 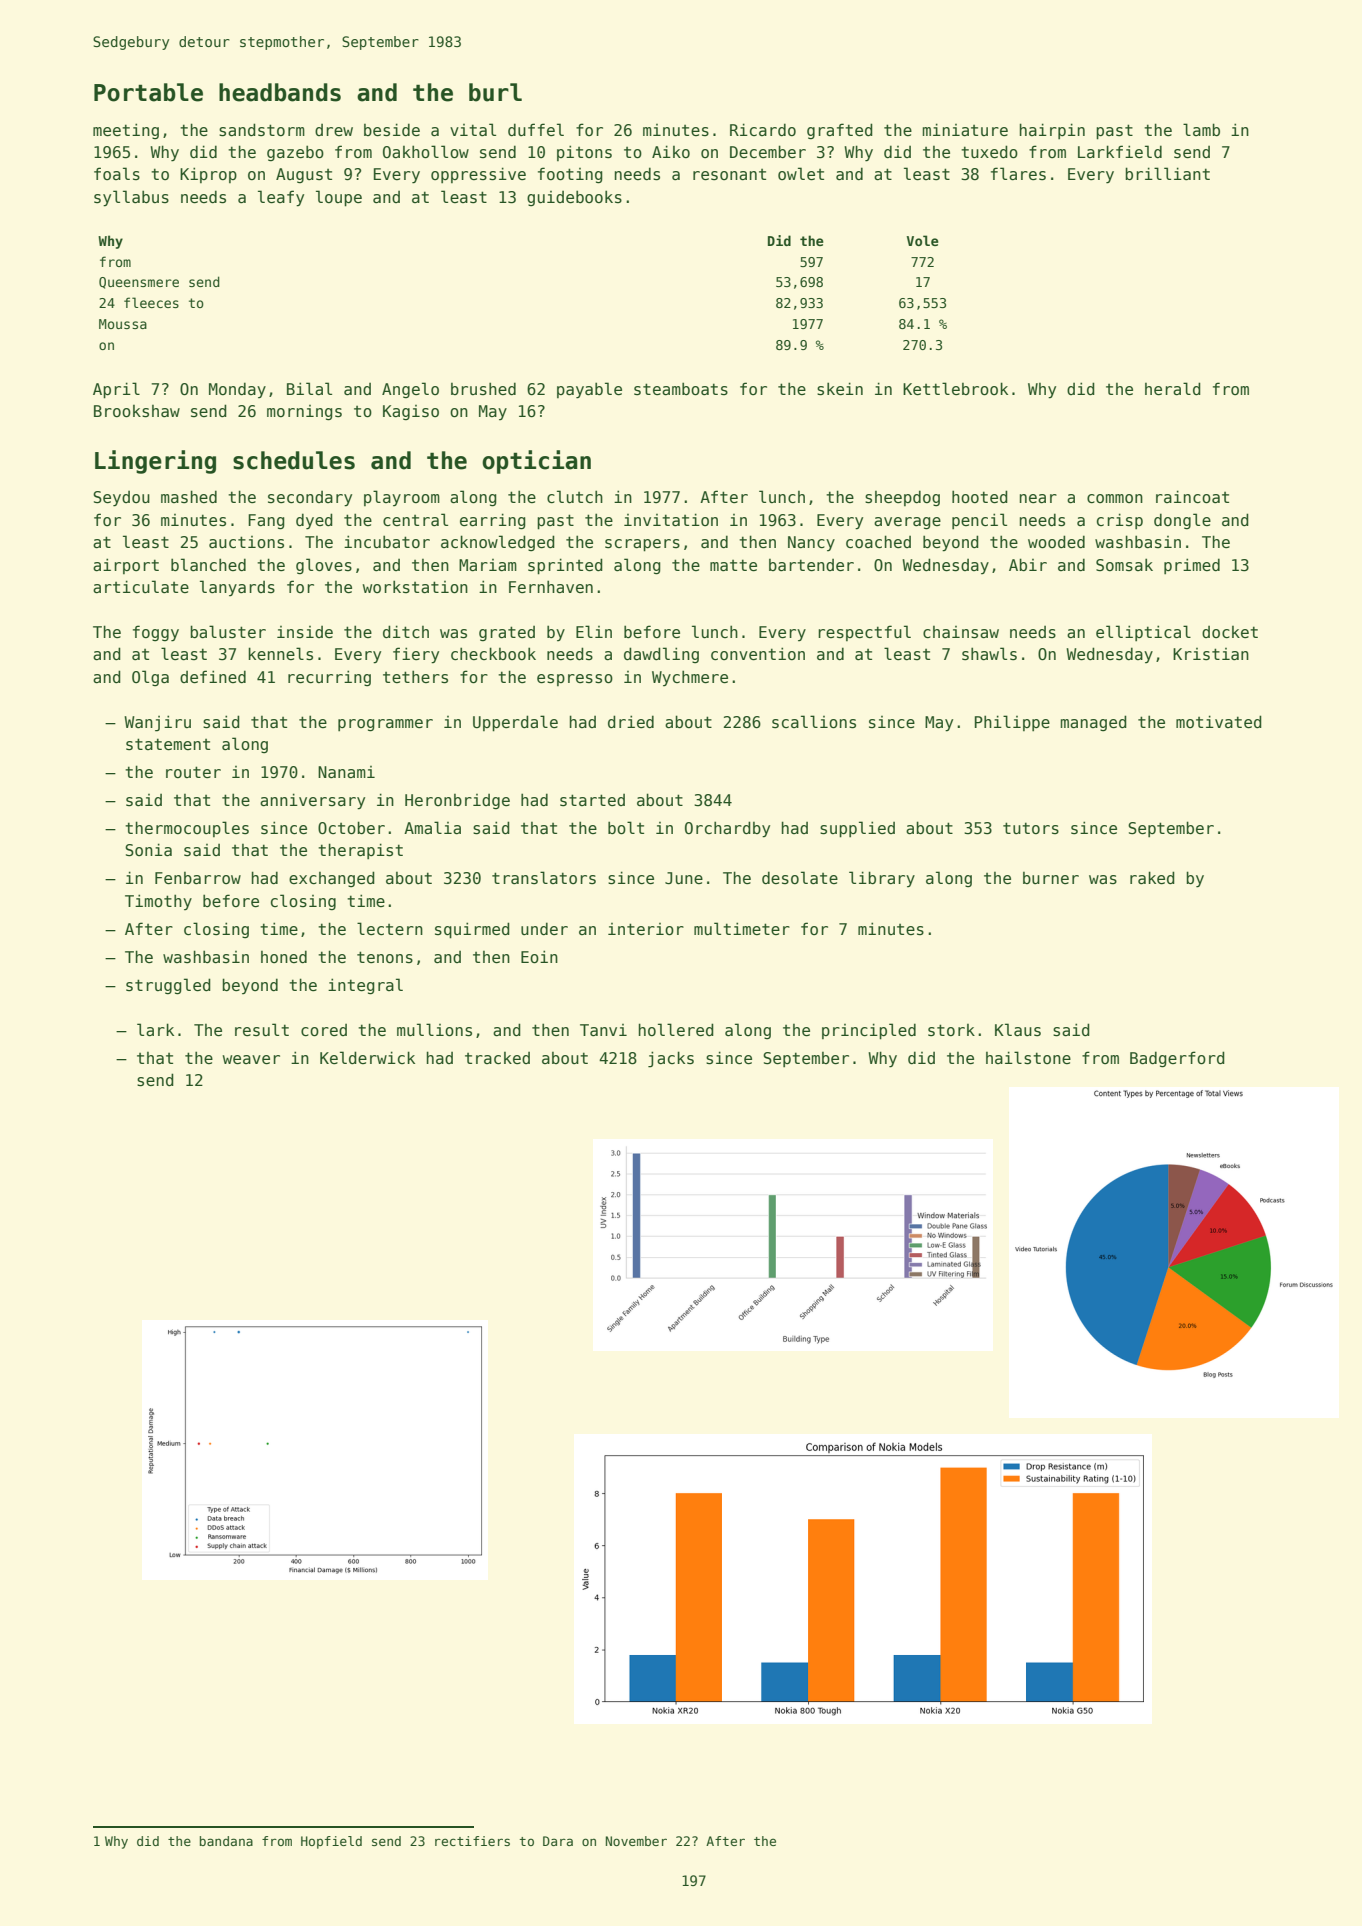 What do you see at coordinates (148, 92) in the screenshot?
I see `Portable` at bounding box center [148, 92].
